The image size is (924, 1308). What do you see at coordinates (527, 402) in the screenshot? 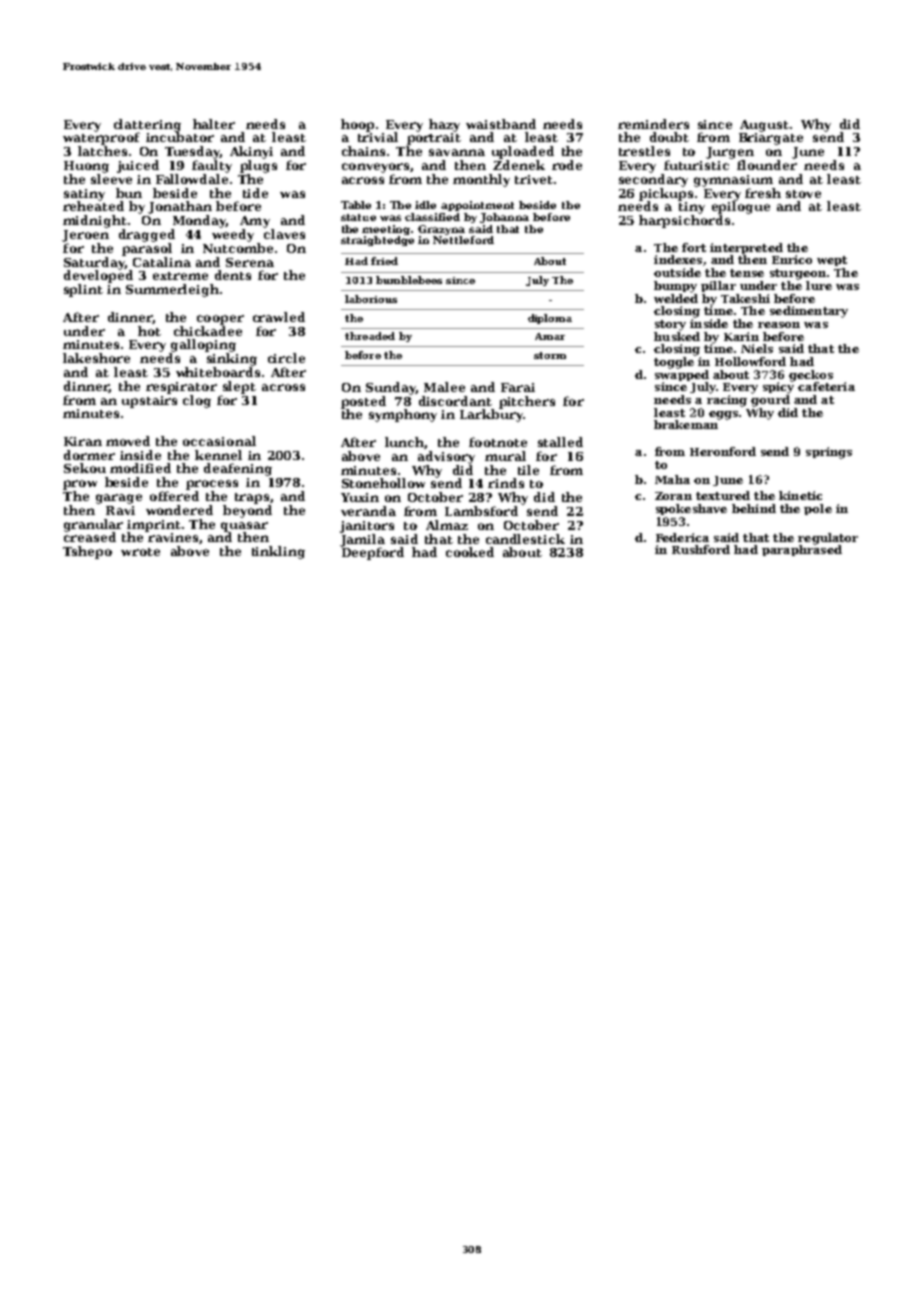
I see `pitchers` at bounding box center [527, 402].
